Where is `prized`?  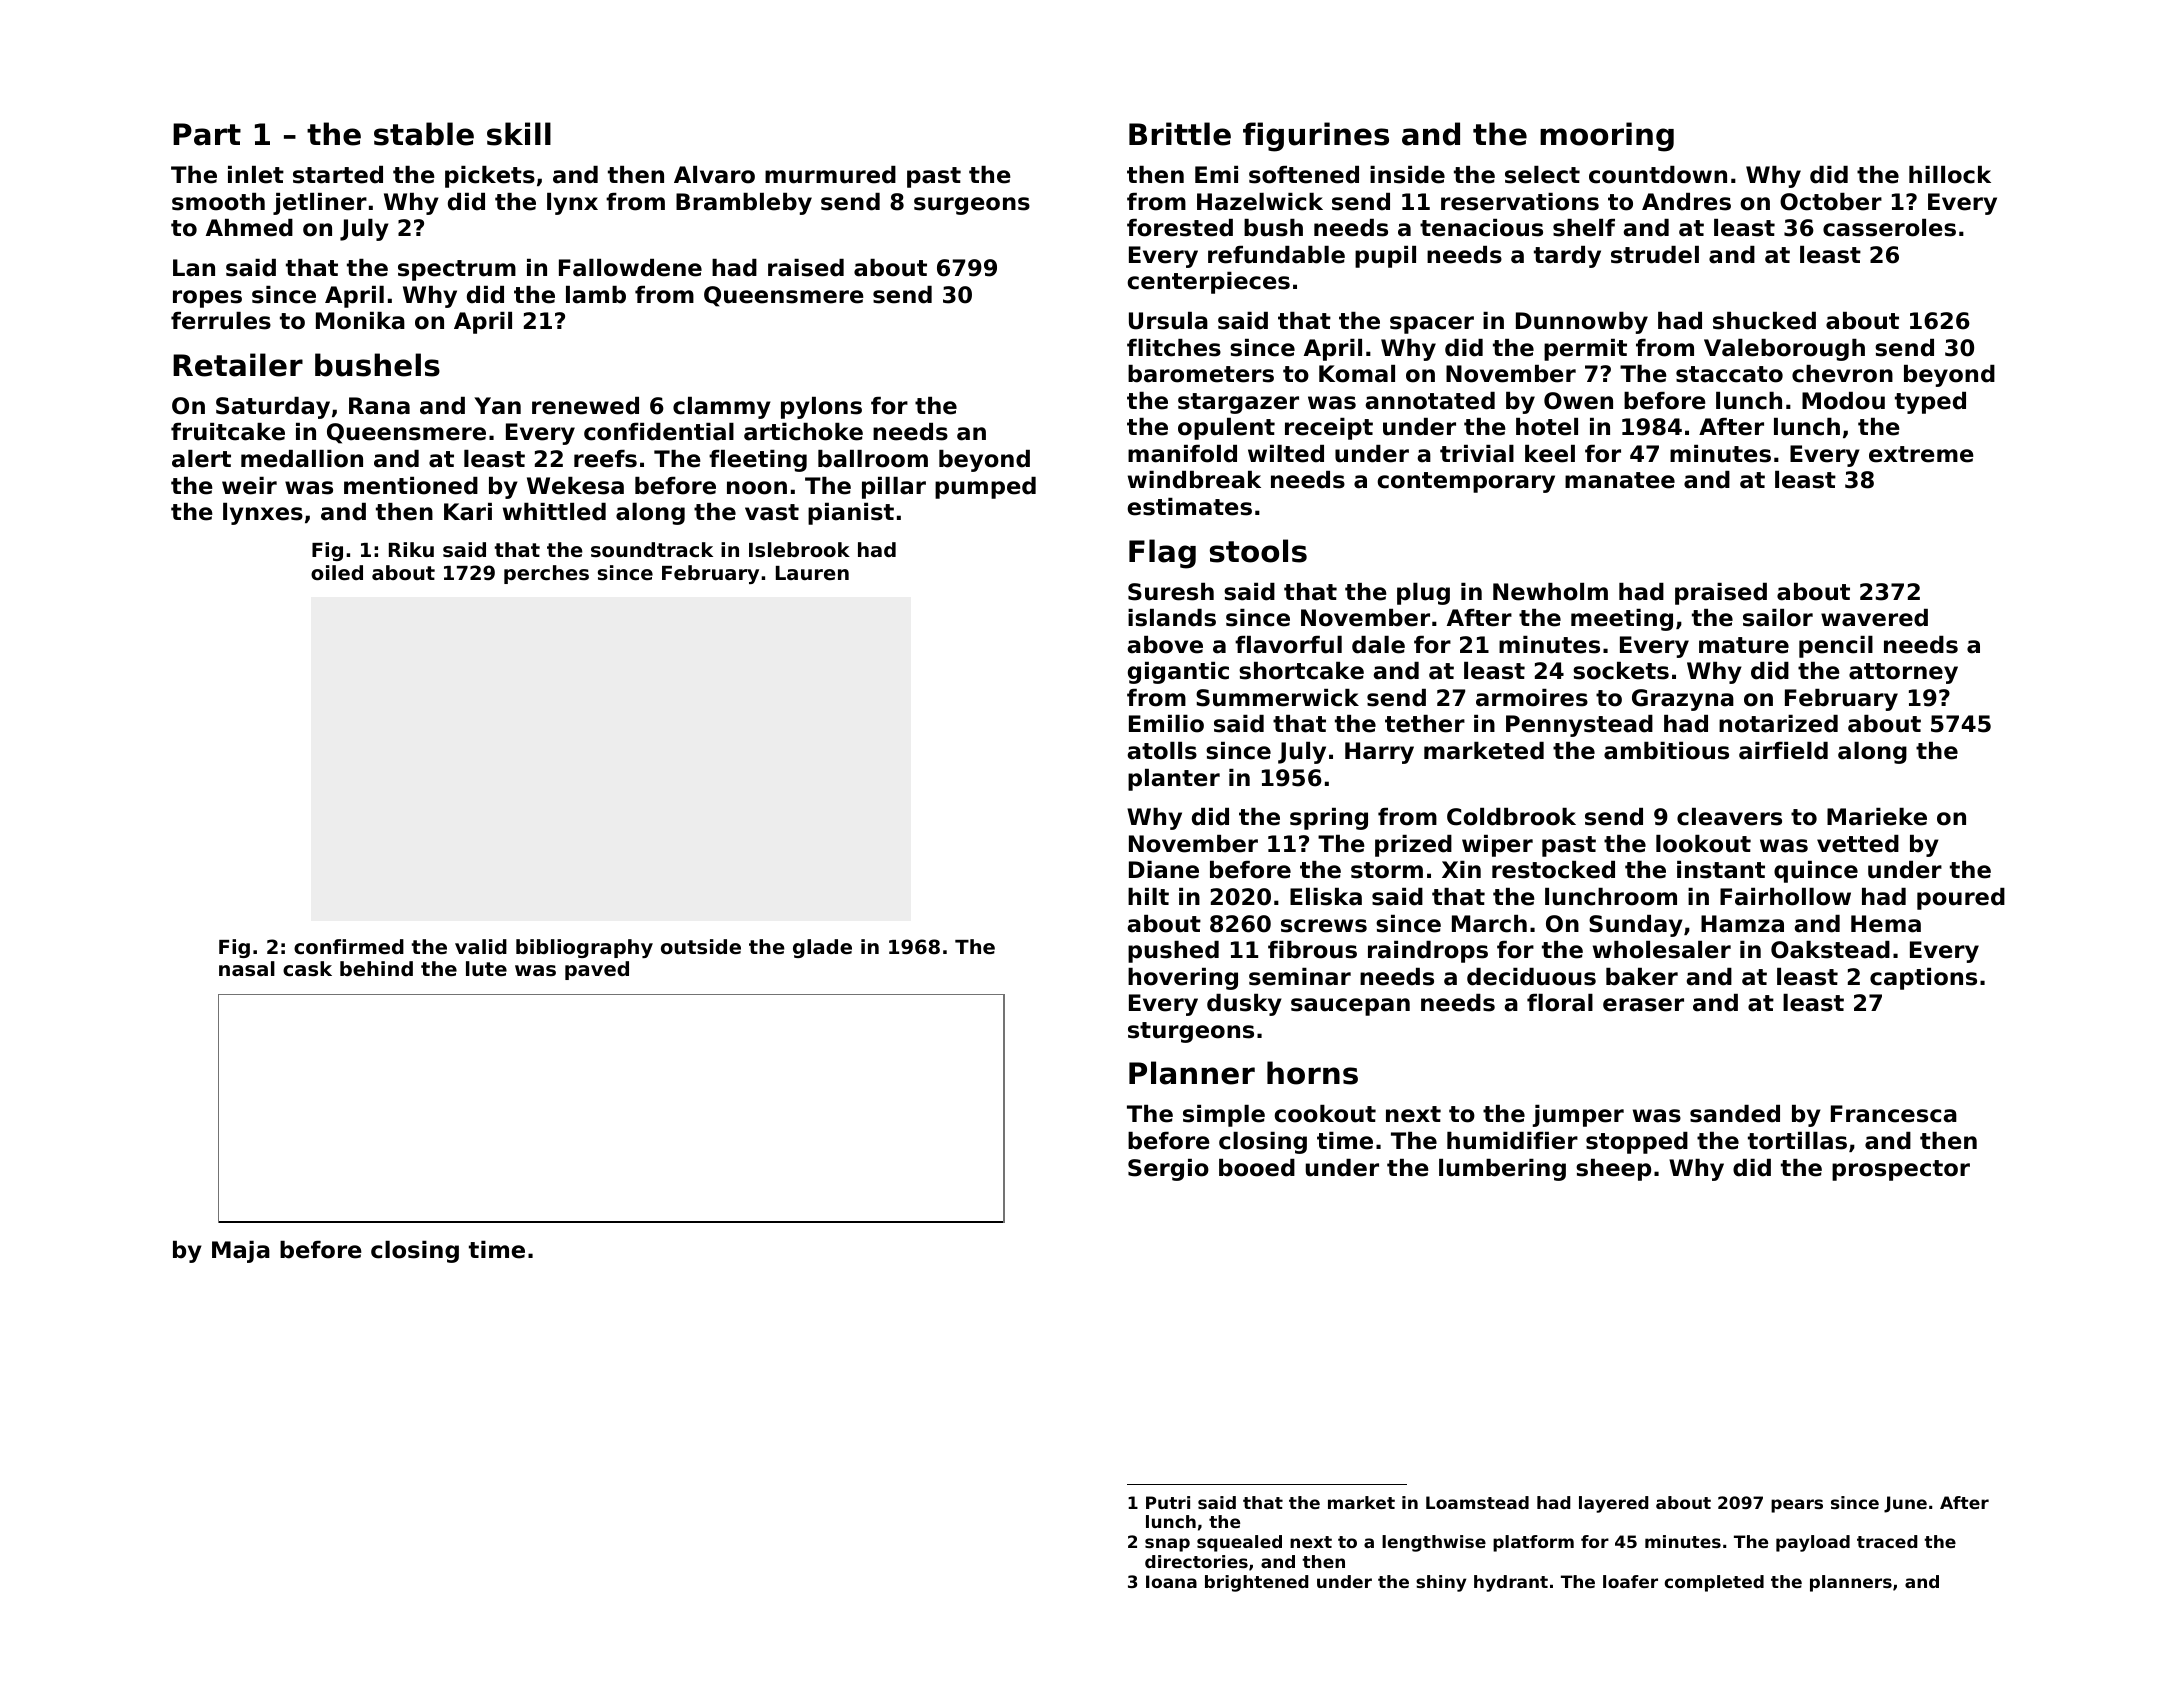 prized is located at coordinates (1413, 846).
